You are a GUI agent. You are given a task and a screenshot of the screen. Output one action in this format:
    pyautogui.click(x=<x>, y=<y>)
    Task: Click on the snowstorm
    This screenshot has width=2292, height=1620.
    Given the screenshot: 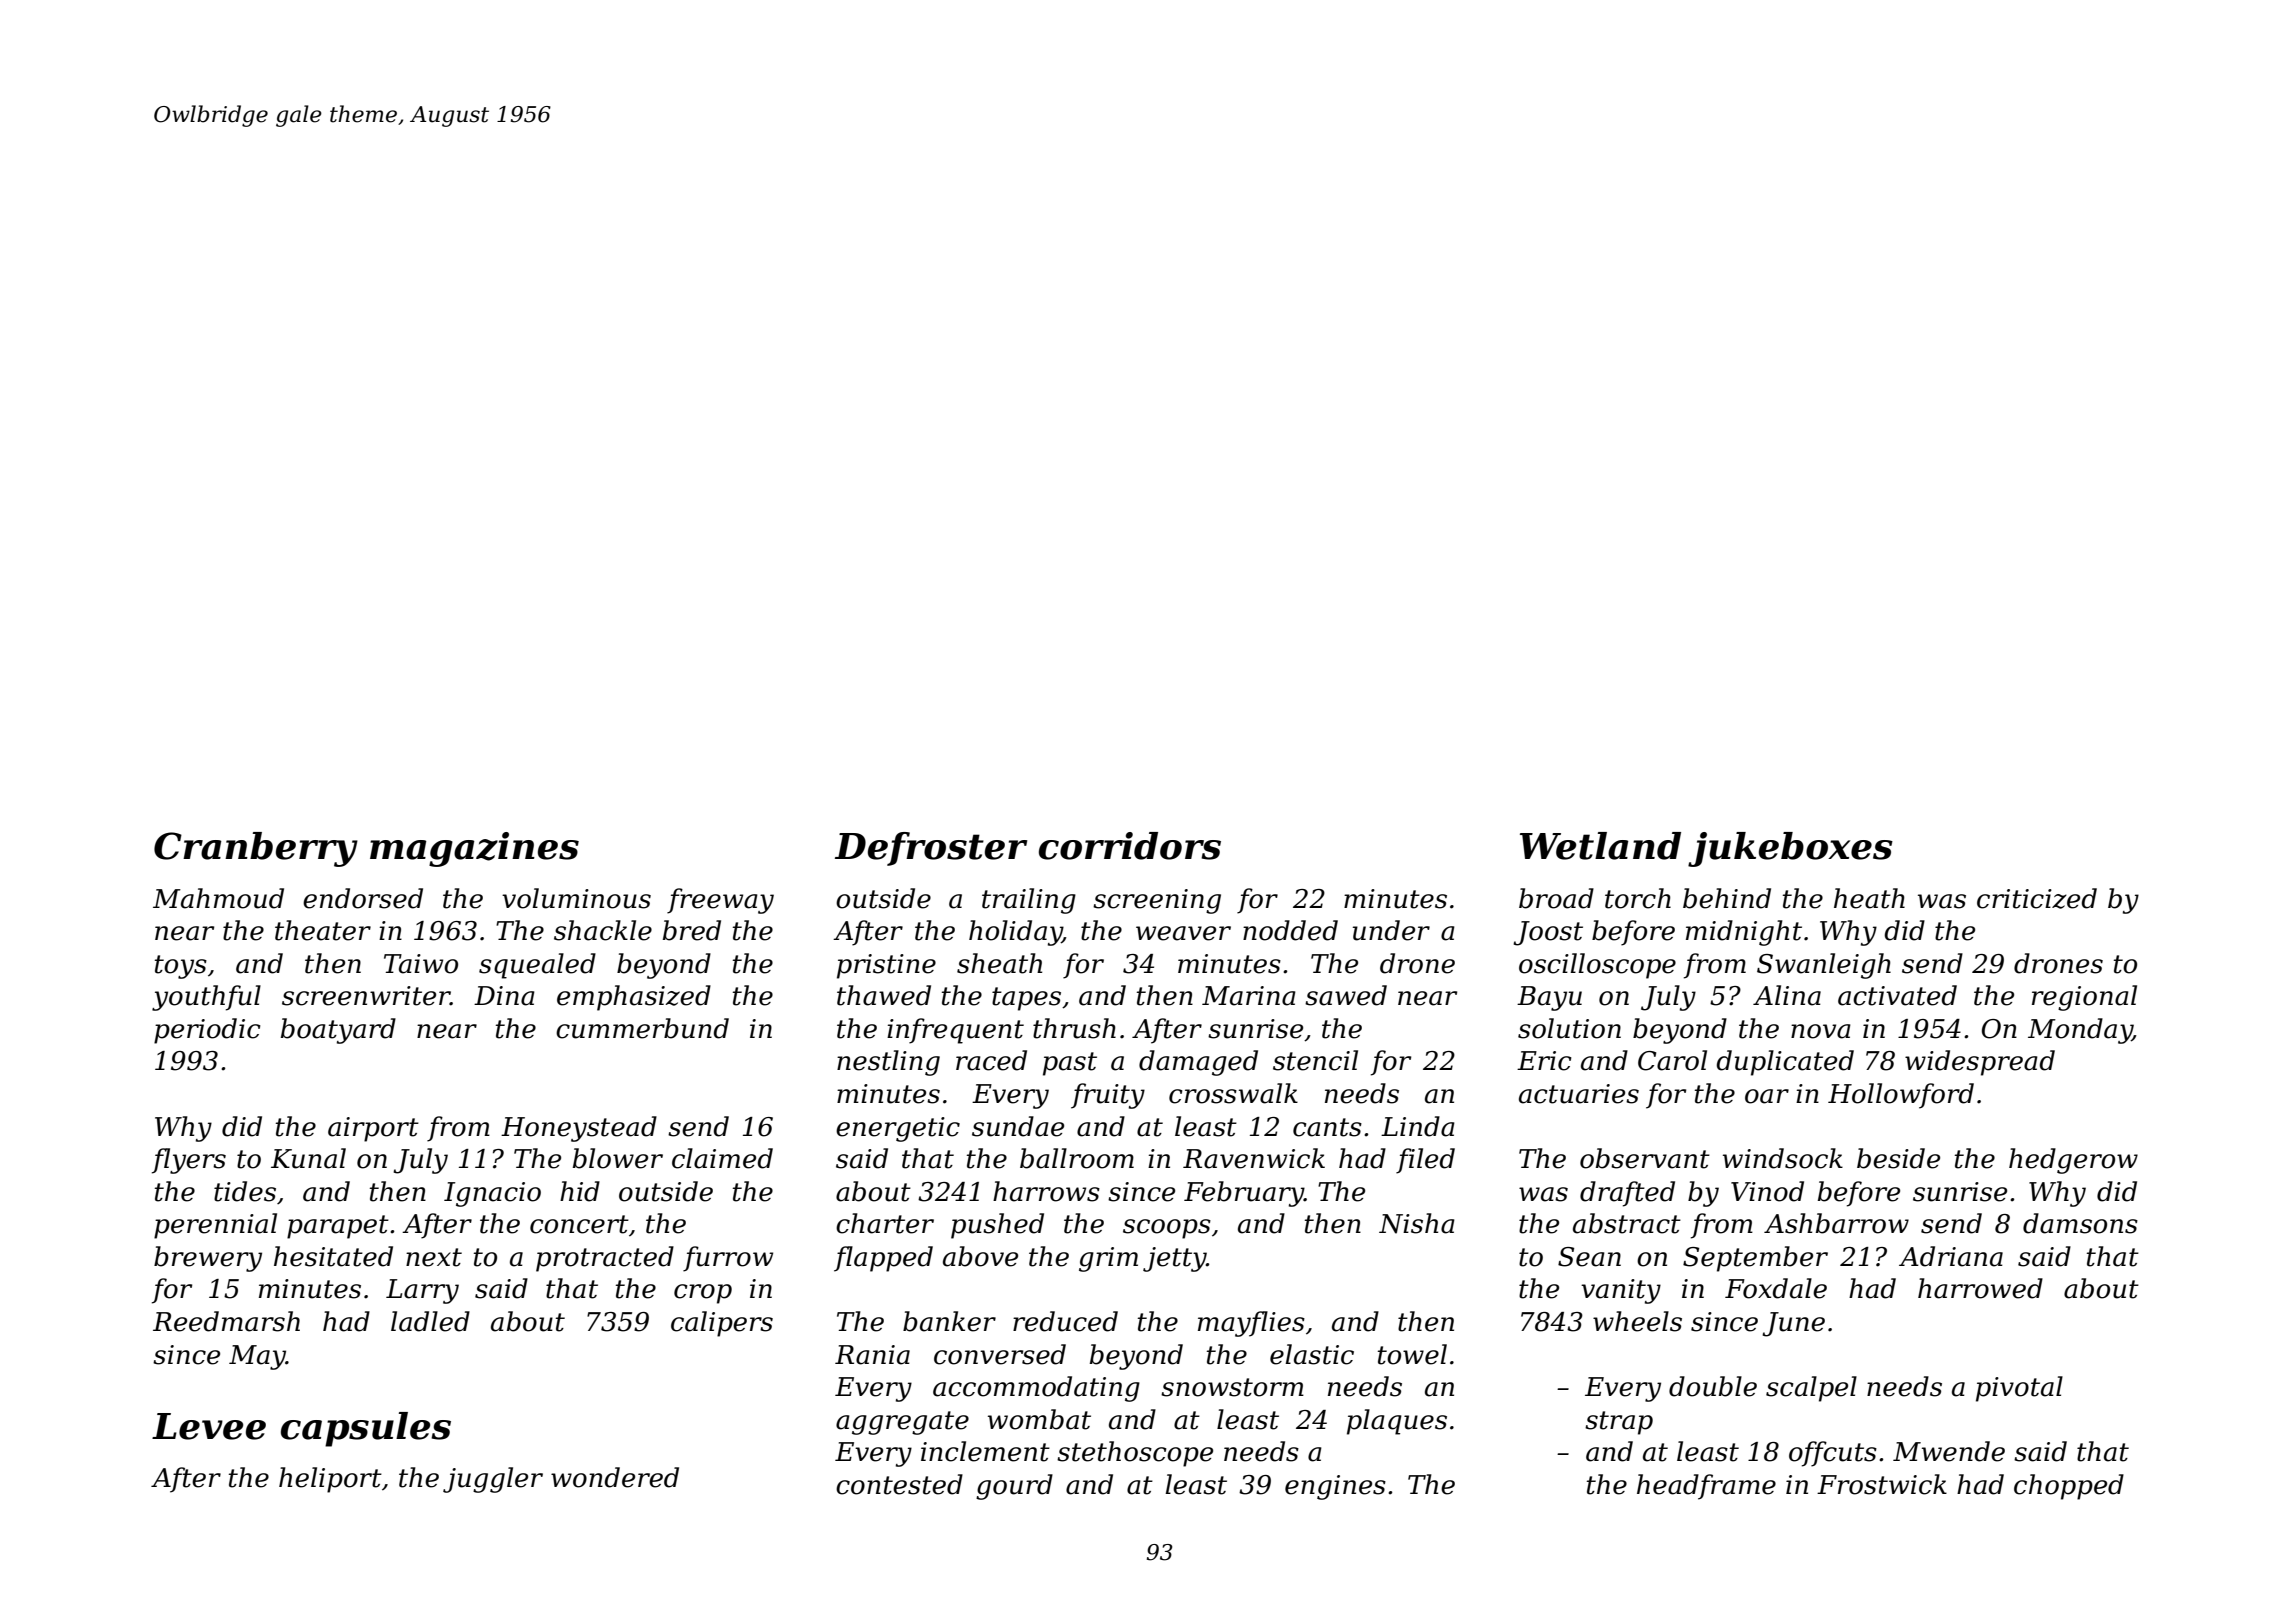 What is the action you would take?
    pyautogui.click(x=1232, y=1387)
